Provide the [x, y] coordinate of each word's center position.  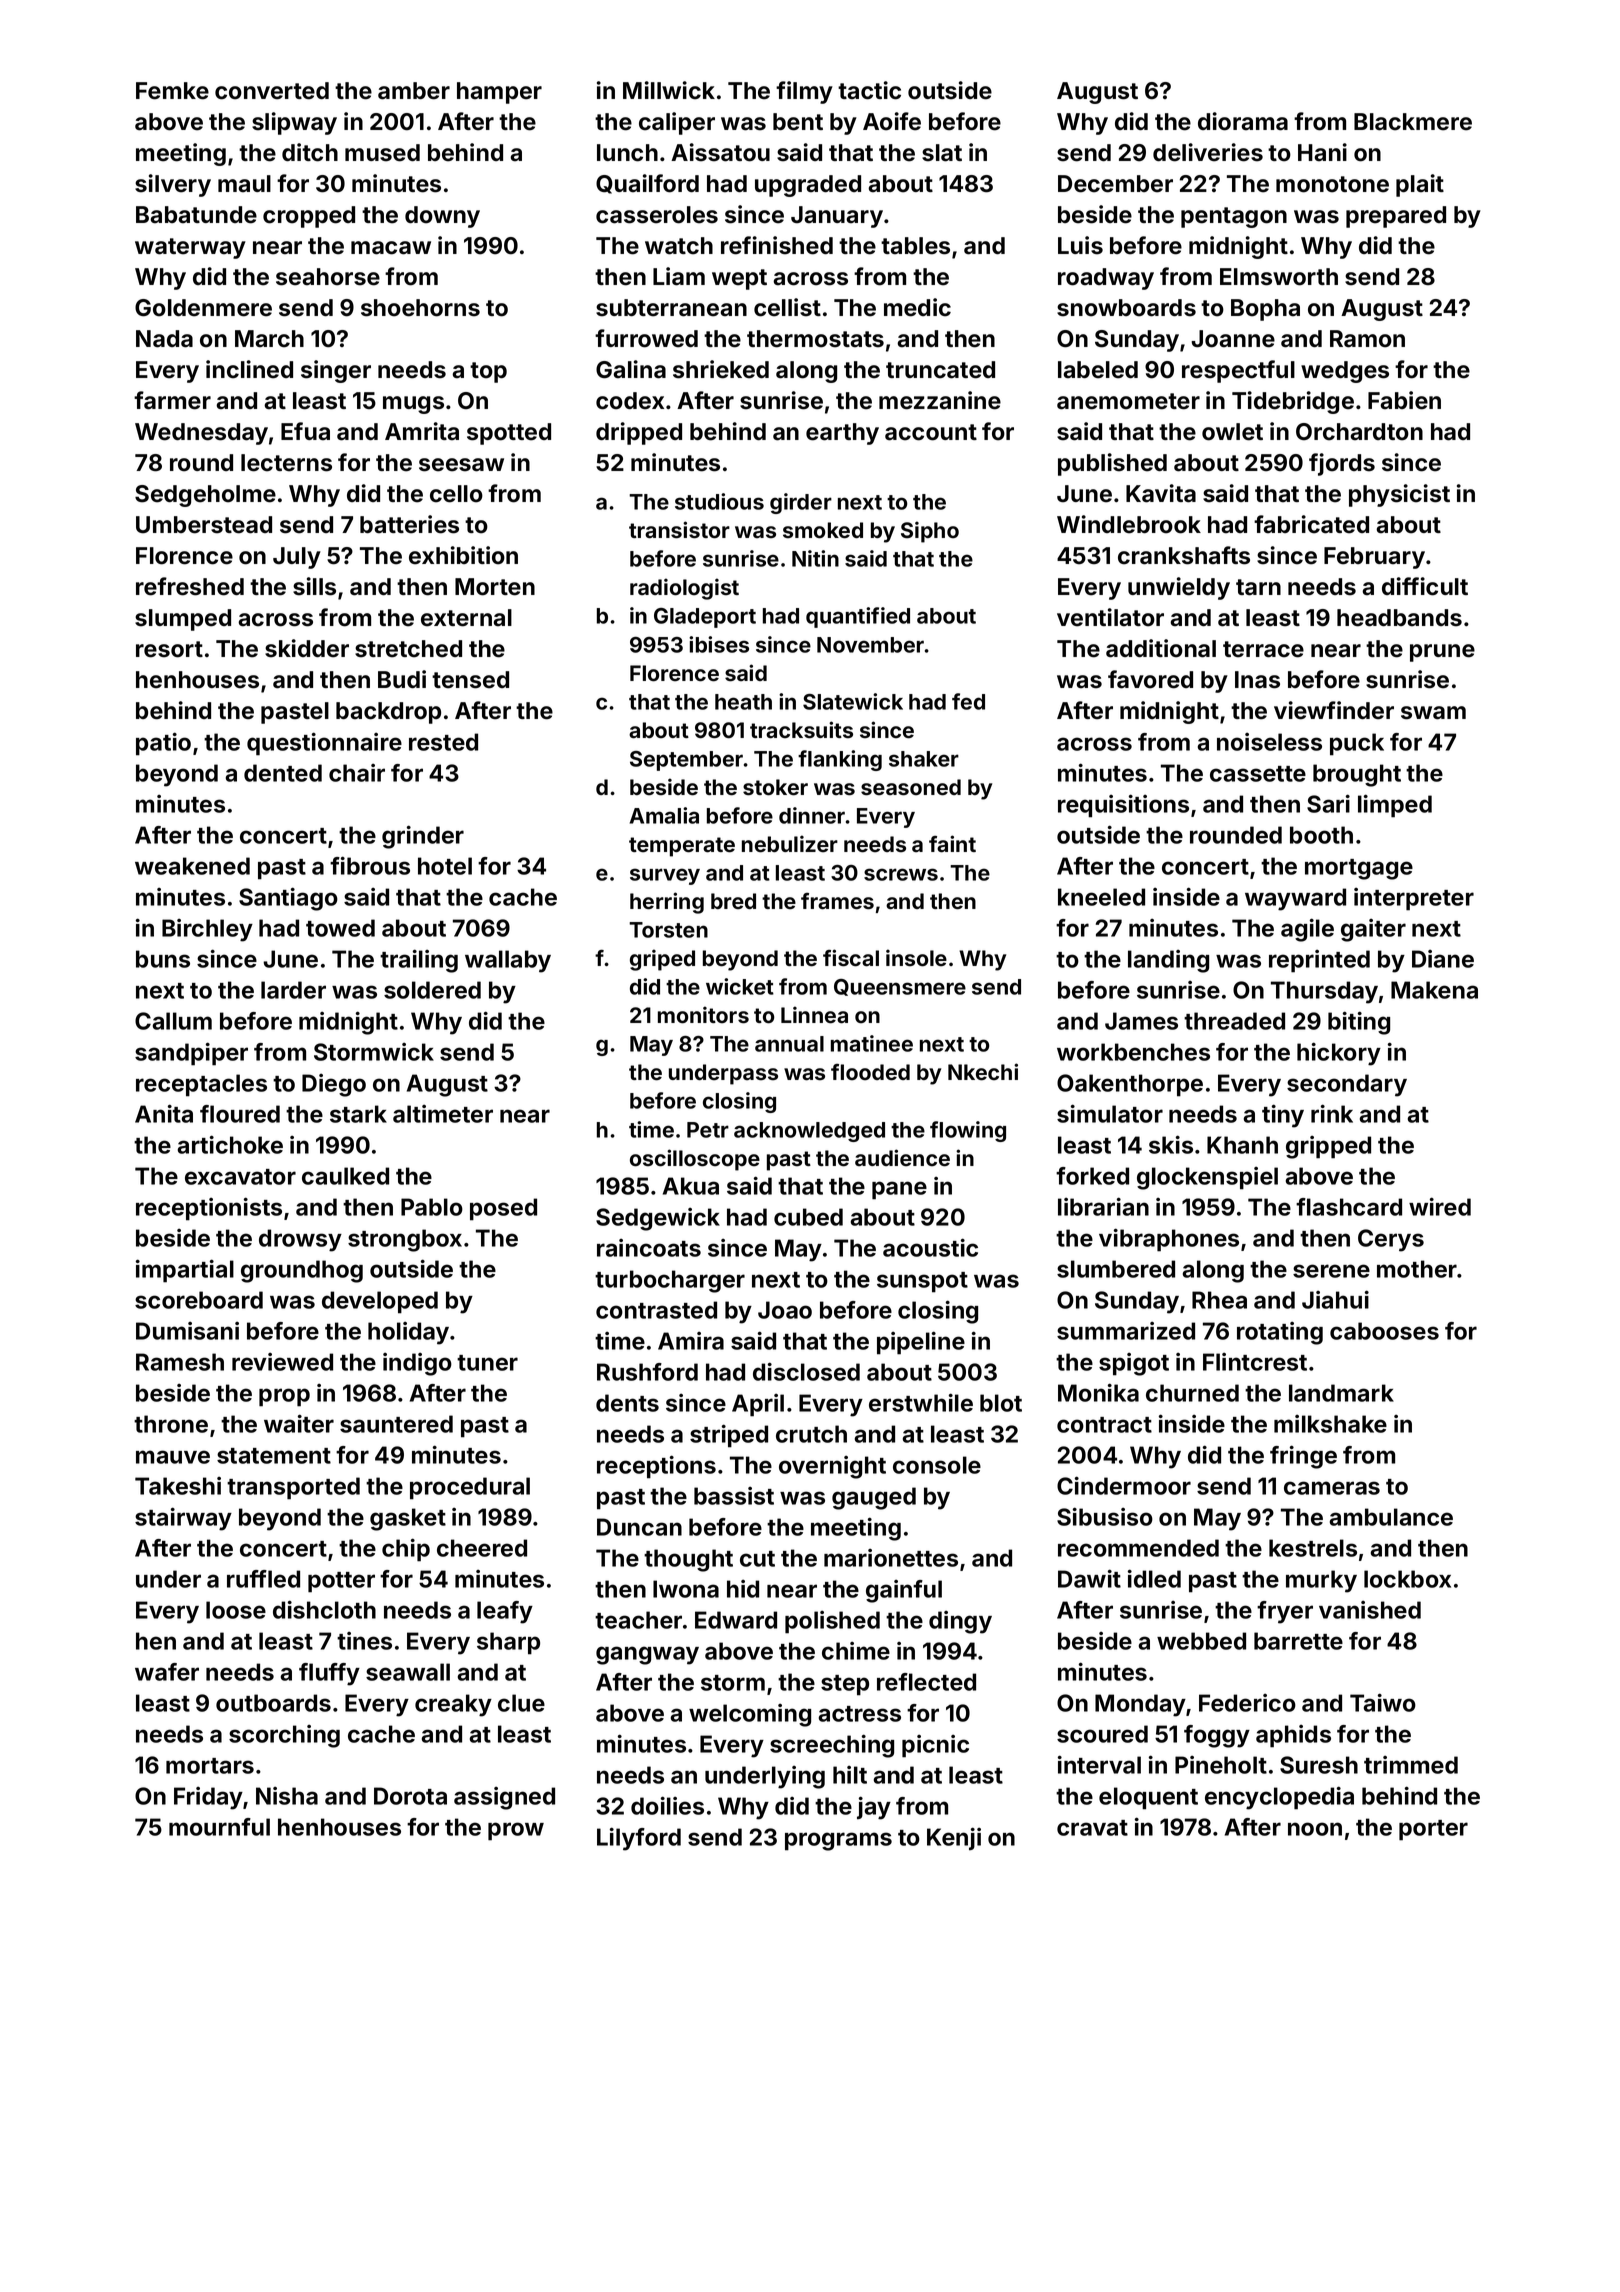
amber [414, 91]
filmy [804, 92]
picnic [935, 1746]
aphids [1293, 1736]
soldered [432, 990]
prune [1442, 653]
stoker [775, 787]
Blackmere [1413, 122]
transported [293, 1488]
